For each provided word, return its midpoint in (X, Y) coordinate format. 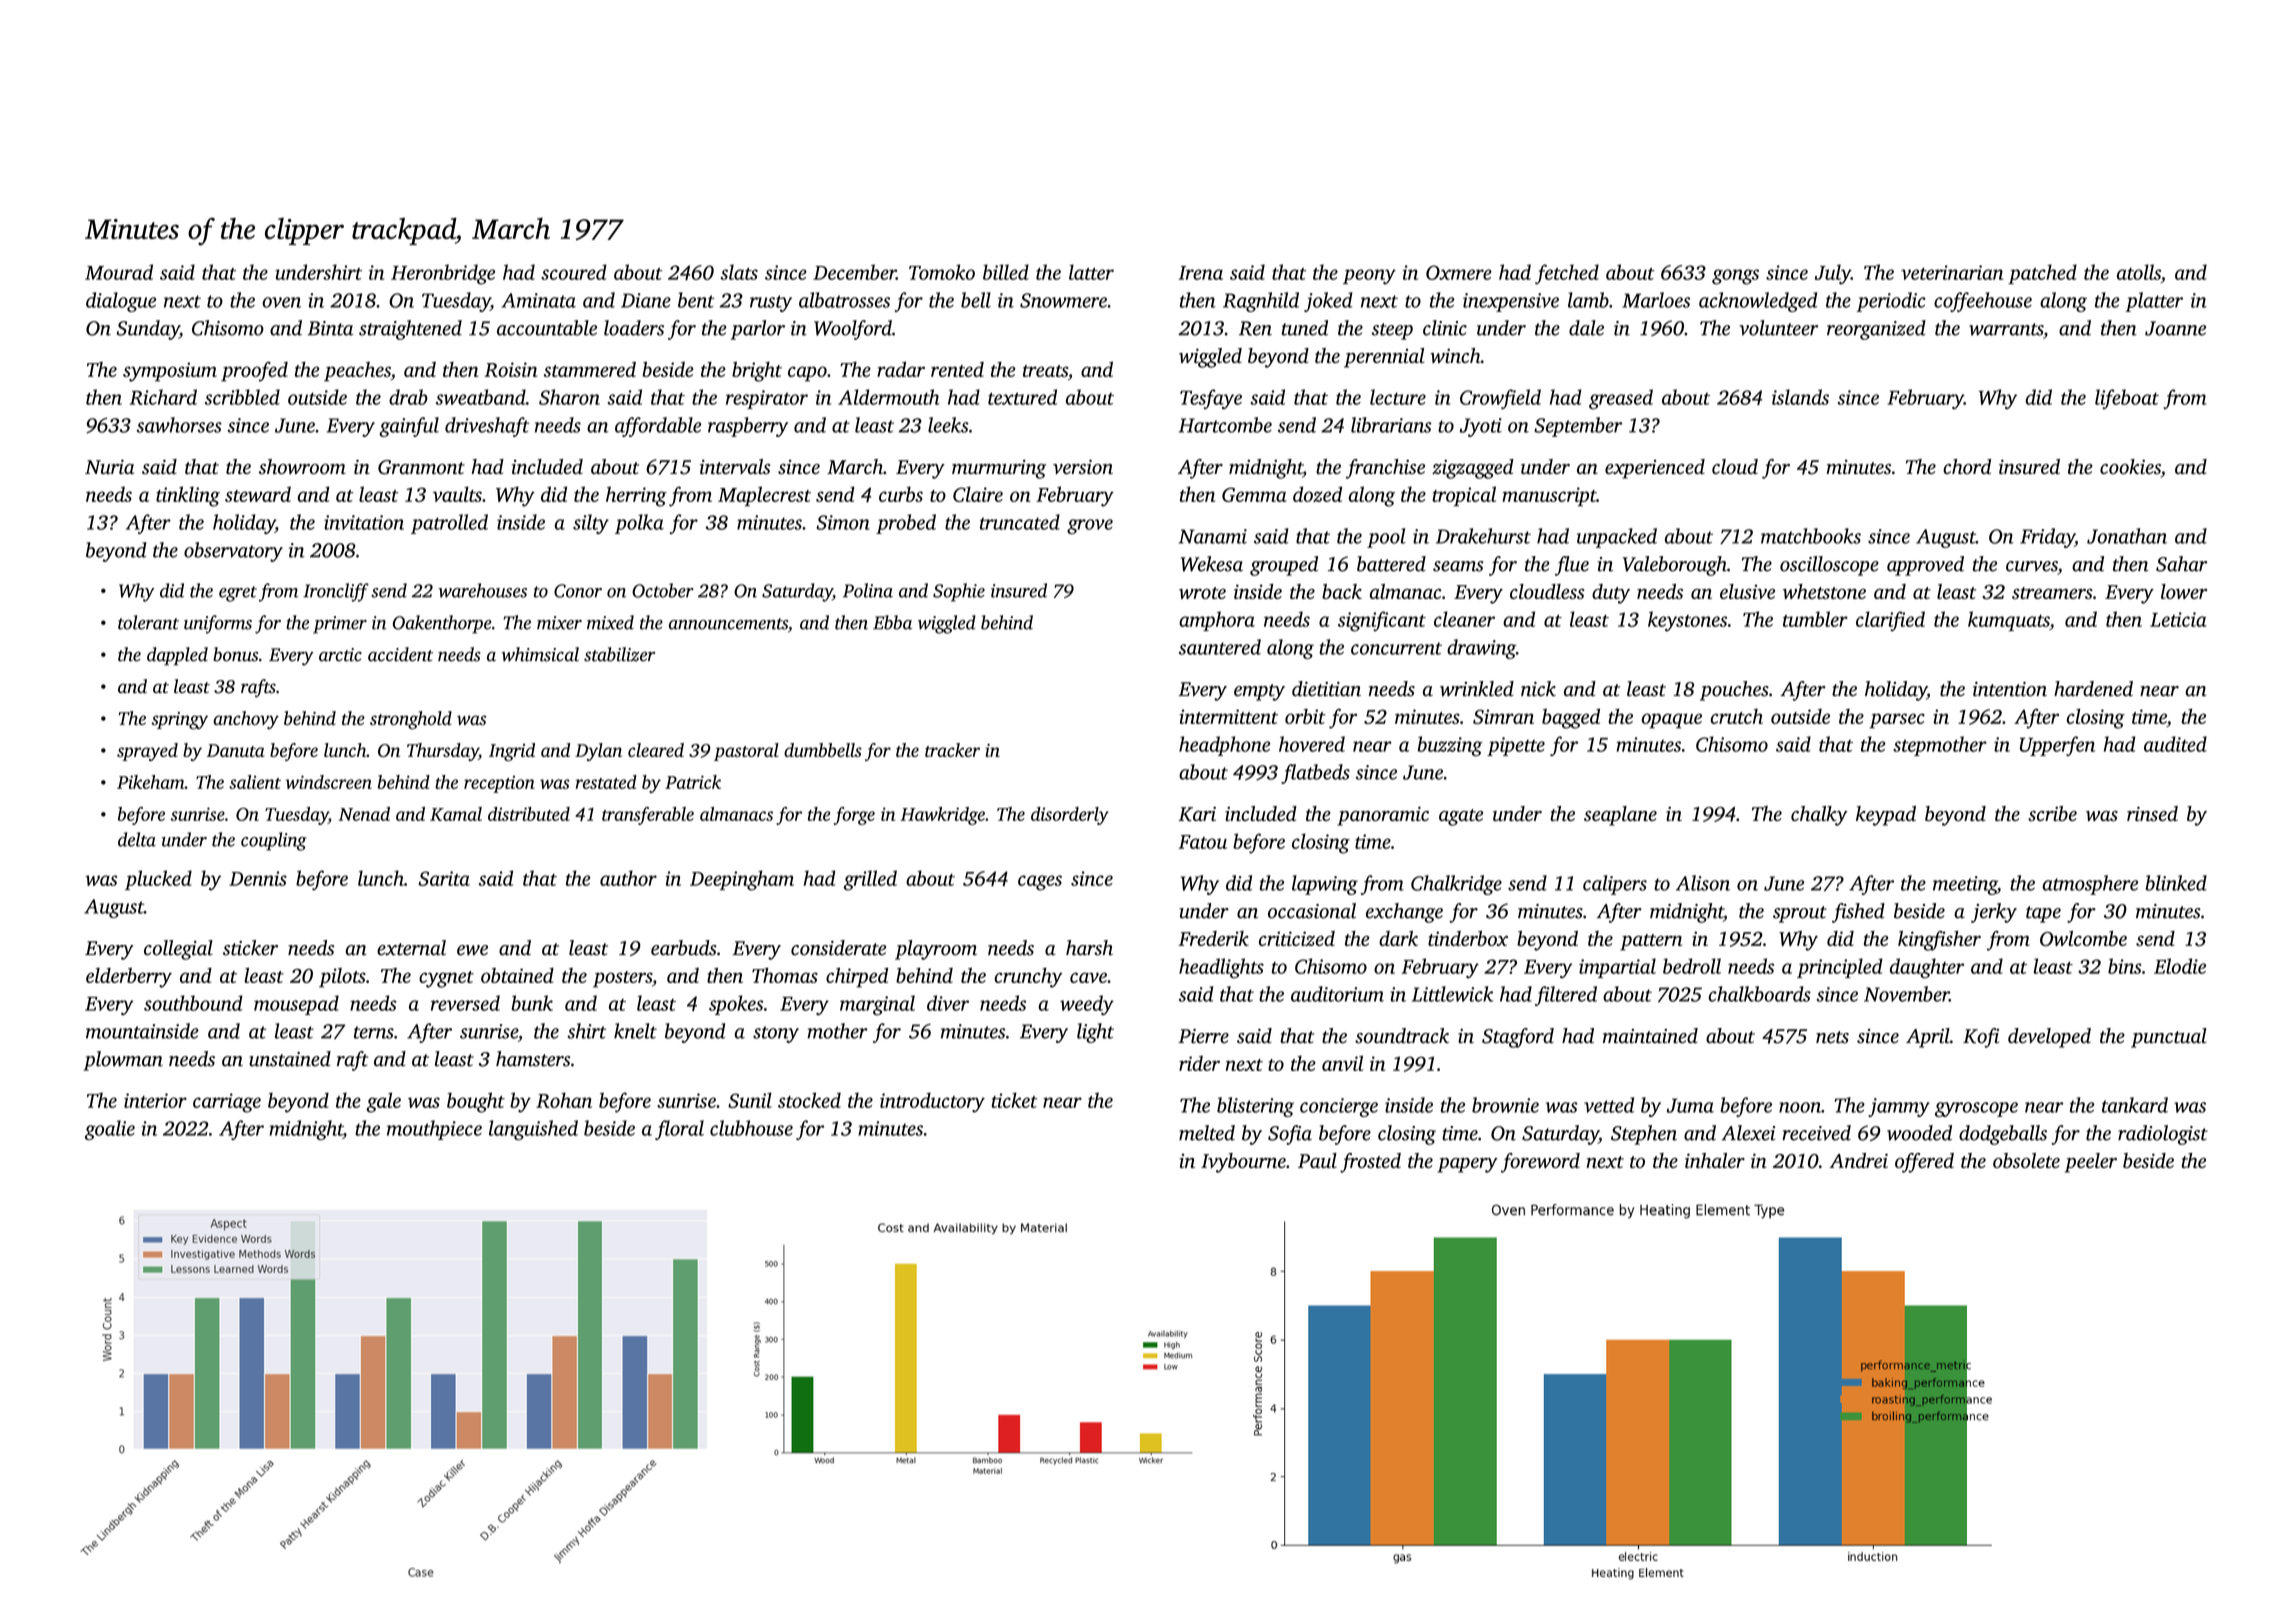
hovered (1312, 744)
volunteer (1779, 328)
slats (739, 272)
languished (533, 1130)
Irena (1201, 273)
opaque (1672, 721)
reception (499, 784)
